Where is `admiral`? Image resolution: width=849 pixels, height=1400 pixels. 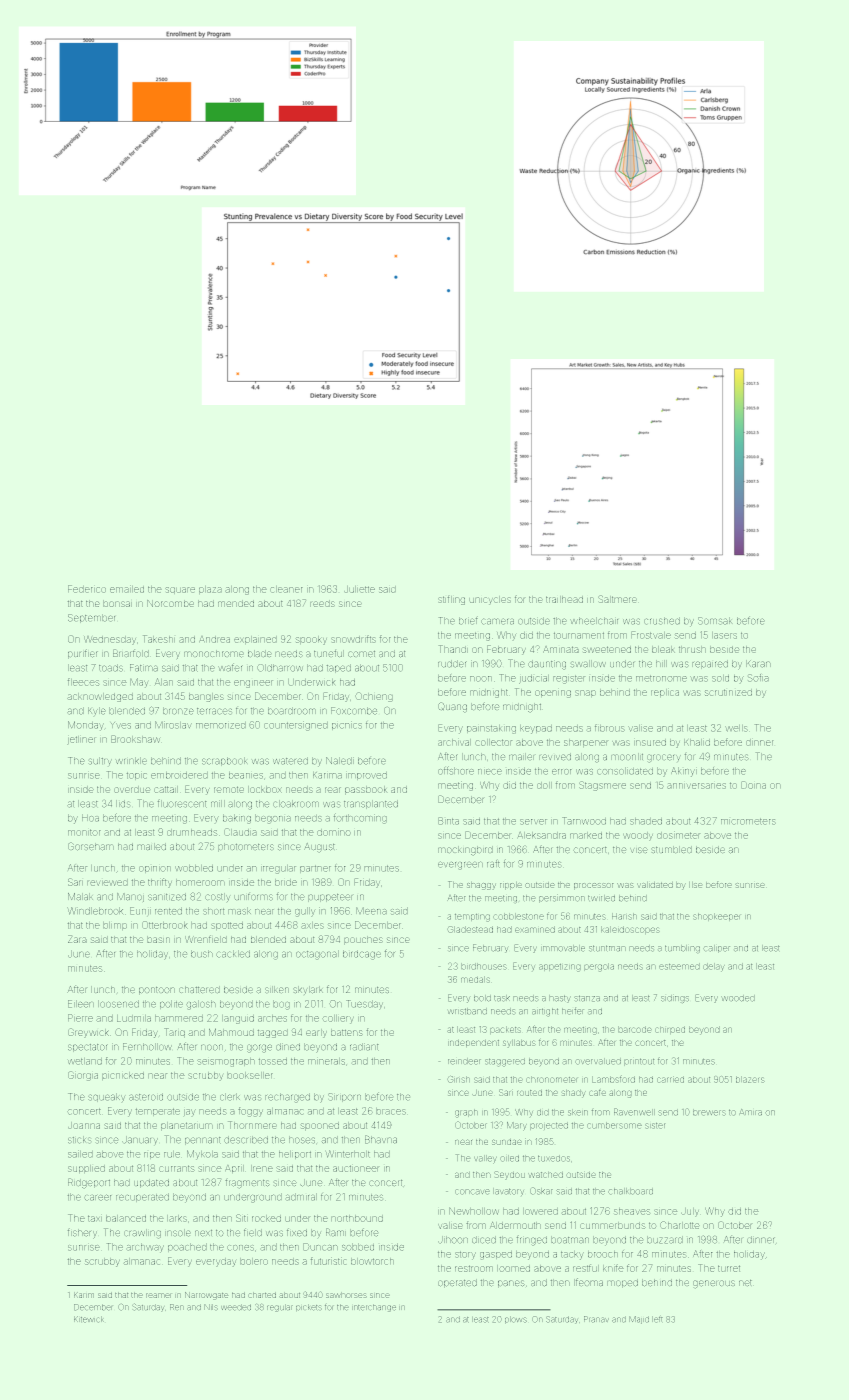
admiral is located at coordinates (301, 1197).
